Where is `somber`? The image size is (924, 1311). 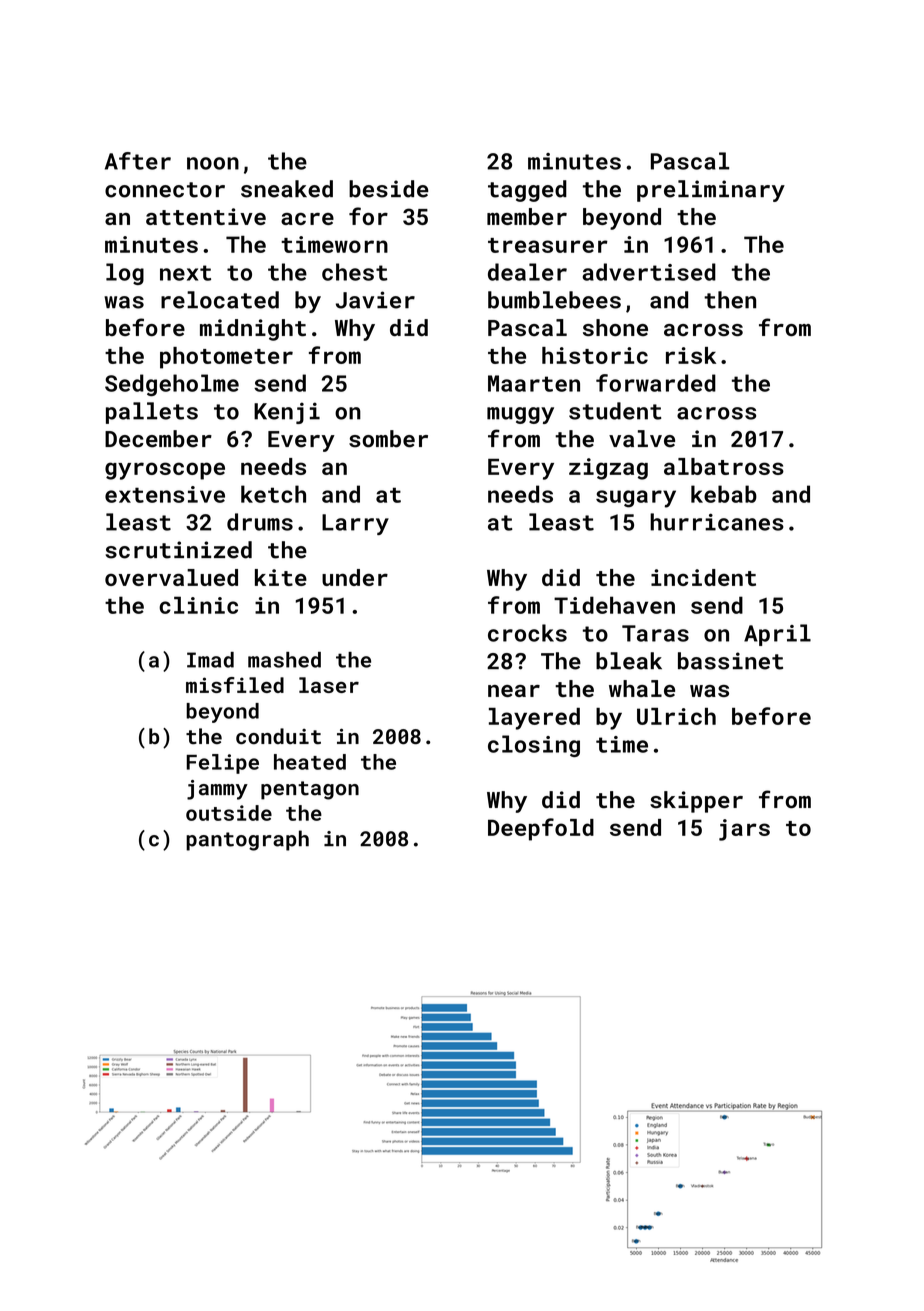 somber is located at coordinates (388, 439).
